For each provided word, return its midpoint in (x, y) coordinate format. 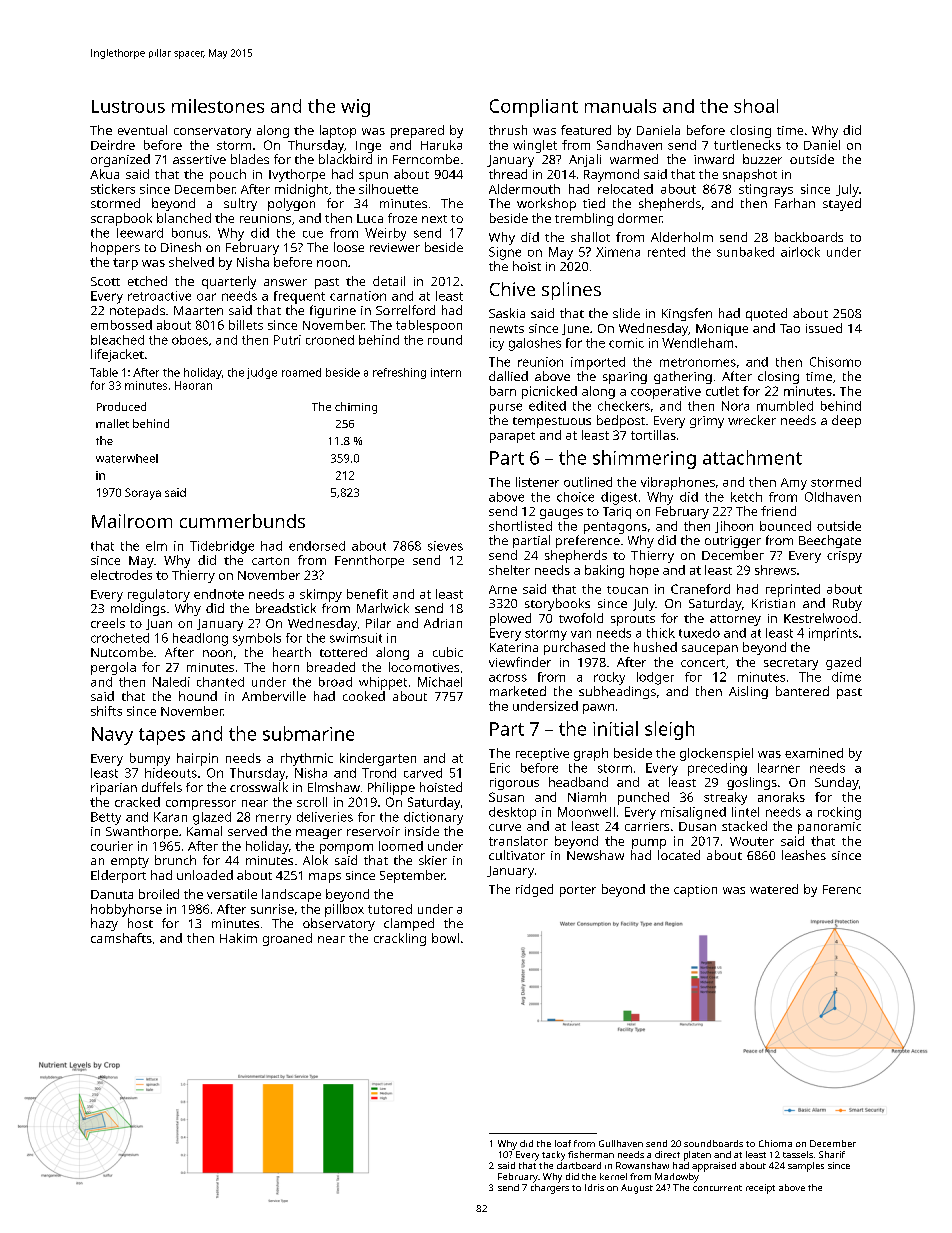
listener (537, 482)
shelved (191, 262)
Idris (594, 1187)
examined (814, 753)
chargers (550, 1189)
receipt (760, 1189)
